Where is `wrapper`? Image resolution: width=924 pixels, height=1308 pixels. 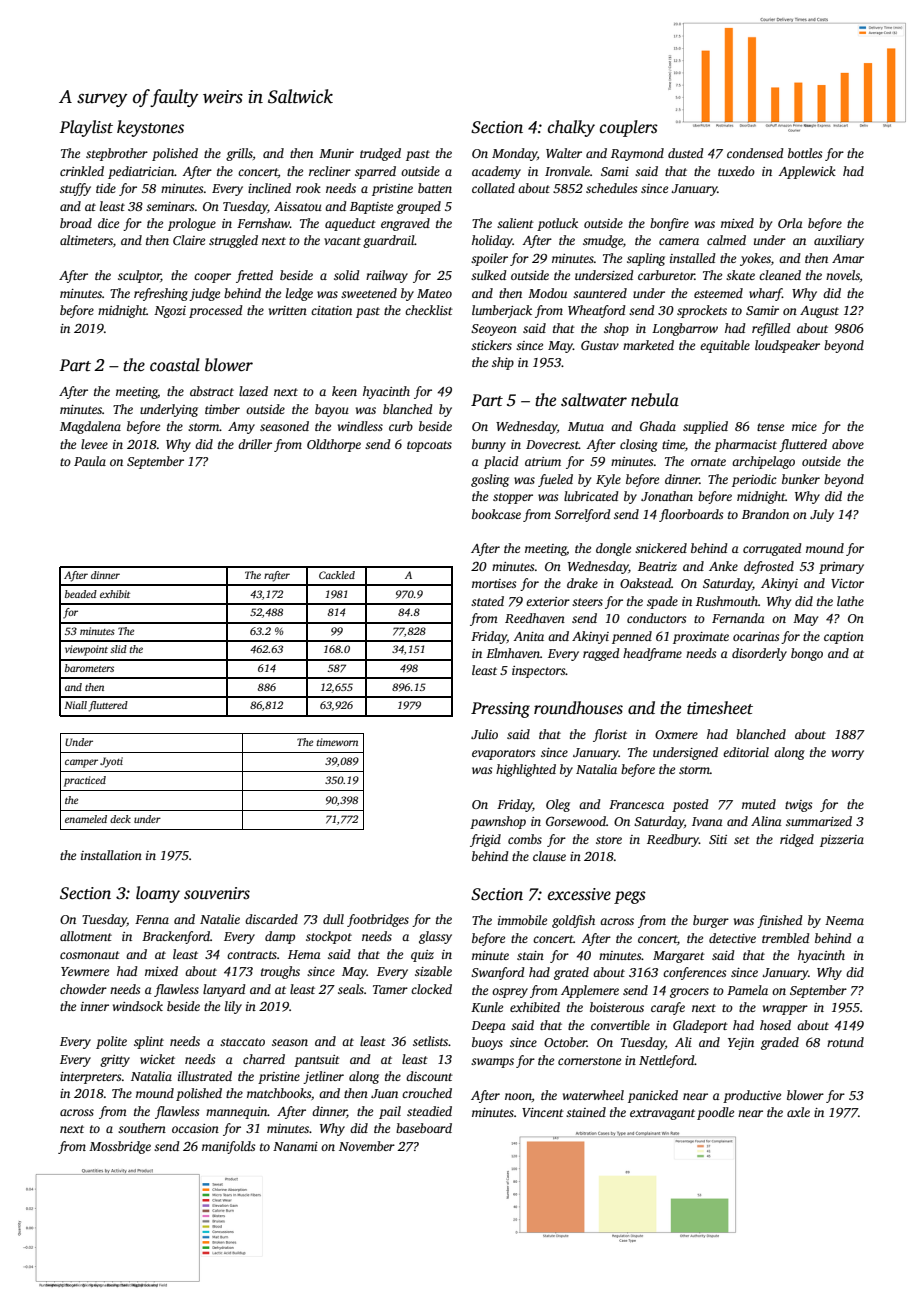 wrapper is located at coordinates (785, 1010).
